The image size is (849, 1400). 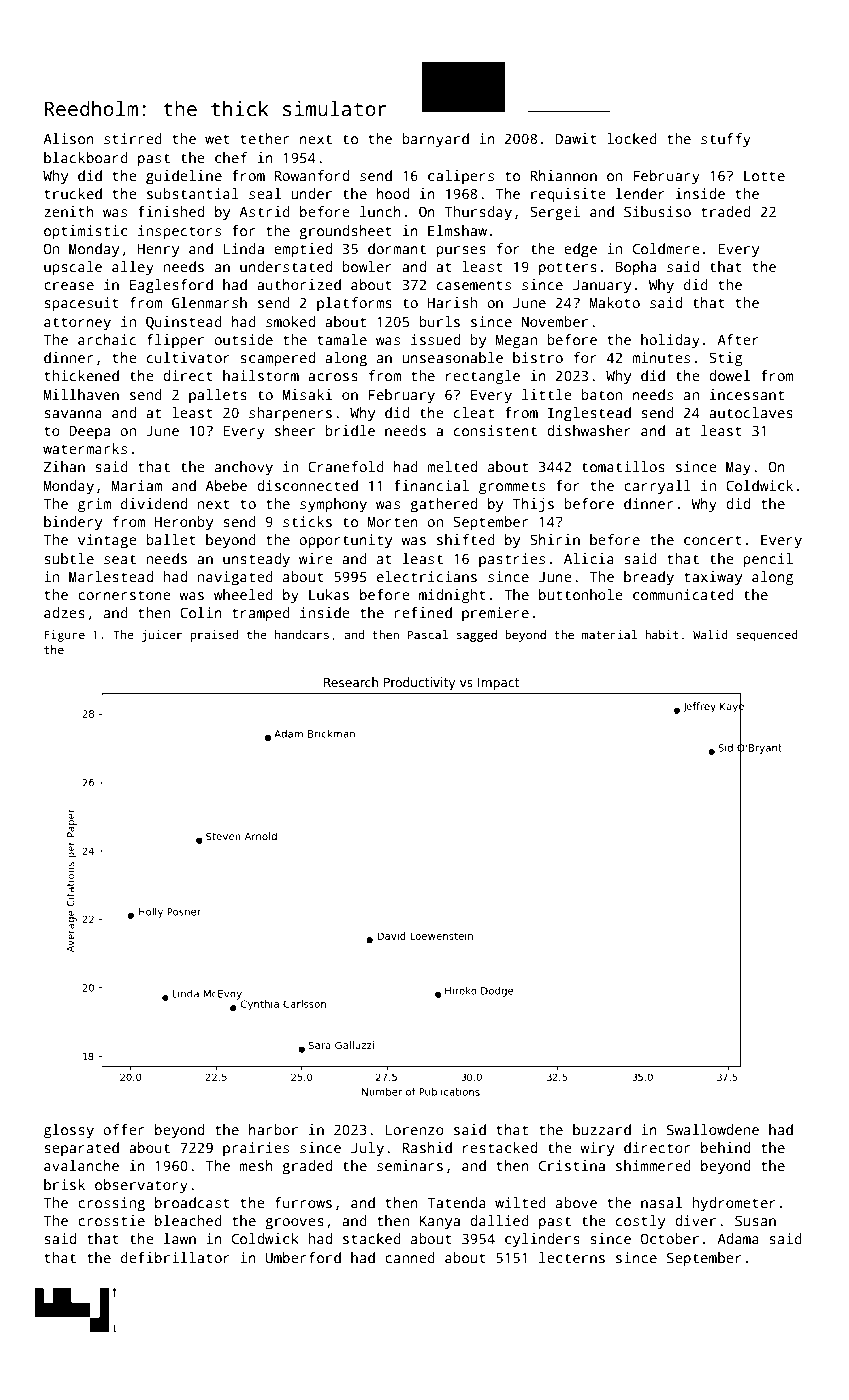 What do you see at coordinates (307, 394) in the image?
I see `Misaki` at bounding box center [307, 394].
